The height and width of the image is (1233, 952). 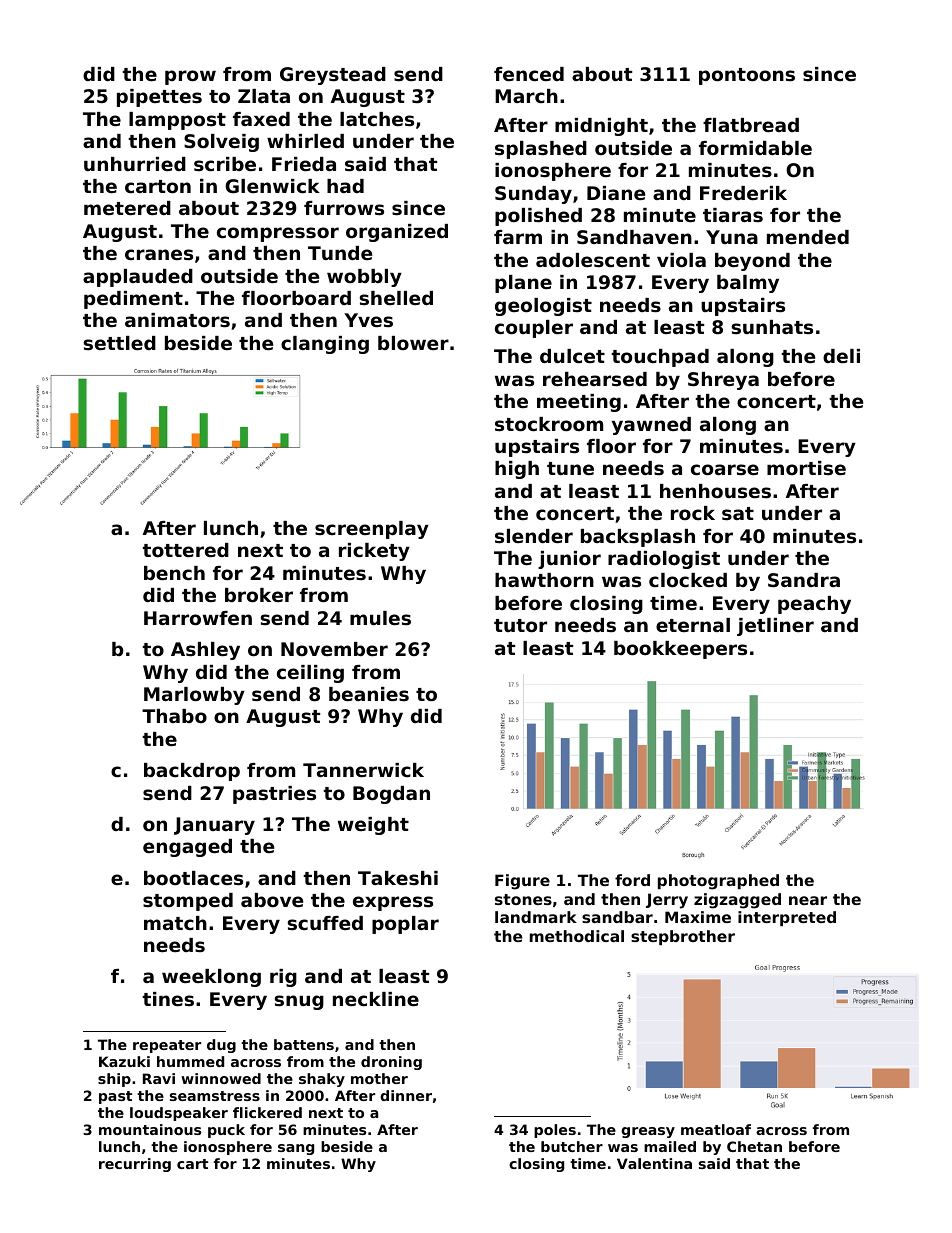 What do you see at coordinates (304, 1044) in the image?
I see `battens` at bounding box center [304, 1044].
